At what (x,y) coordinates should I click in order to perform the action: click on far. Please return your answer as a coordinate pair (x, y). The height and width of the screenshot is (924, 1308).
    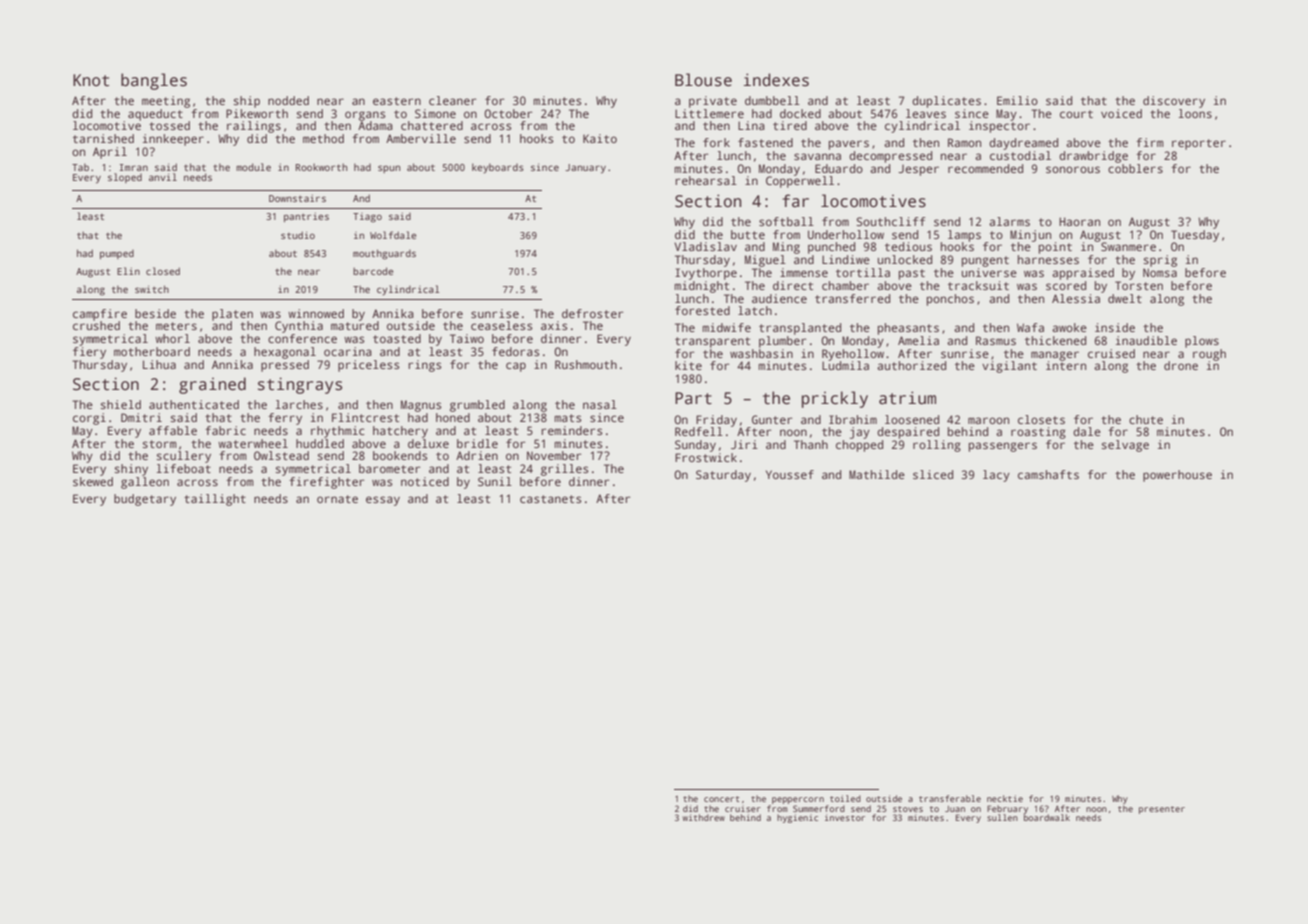
    Looking at the image, I should click on (795, 200).
